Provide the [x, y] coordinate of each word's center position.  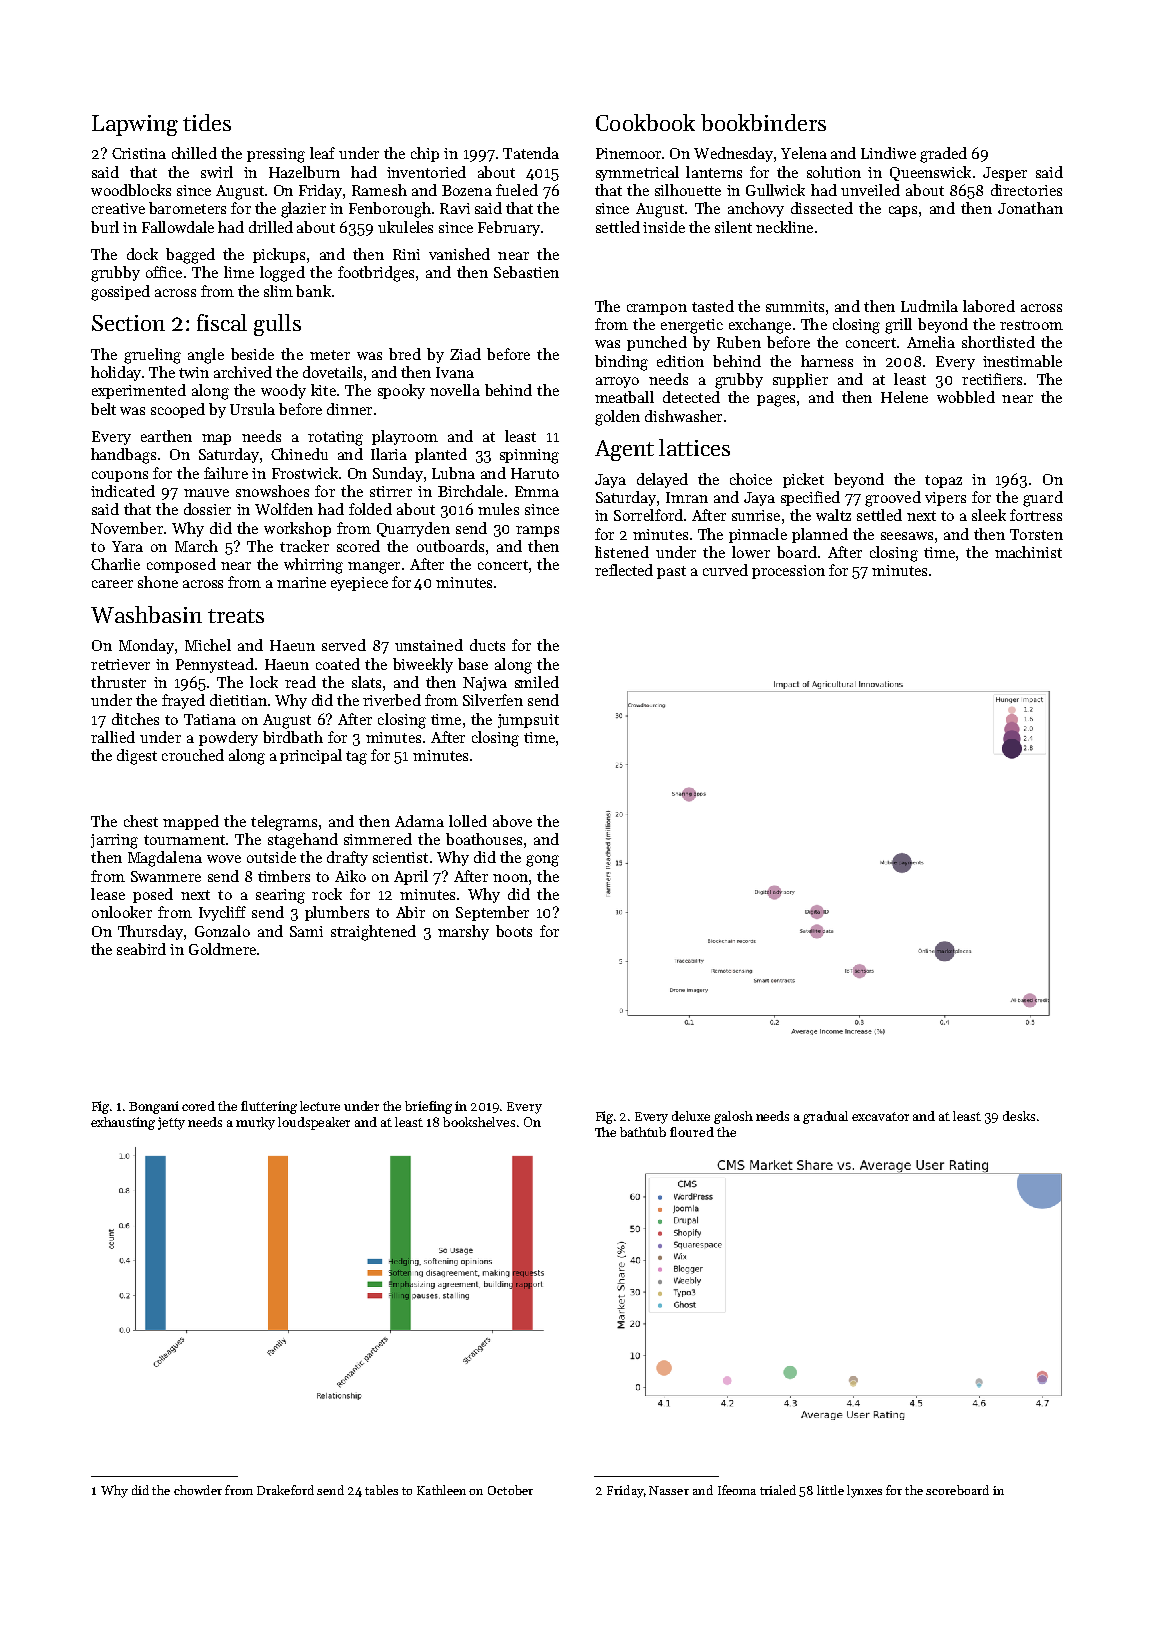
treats [236, 616]
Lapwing [135, 125]
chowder [198, 1490]
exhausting [123, 1123]
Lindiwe [888, 153]
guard [1043, 499]
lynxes [864, 1491]
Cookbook [645, 122]
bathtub [643, 1132]
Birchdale [470, 491]
